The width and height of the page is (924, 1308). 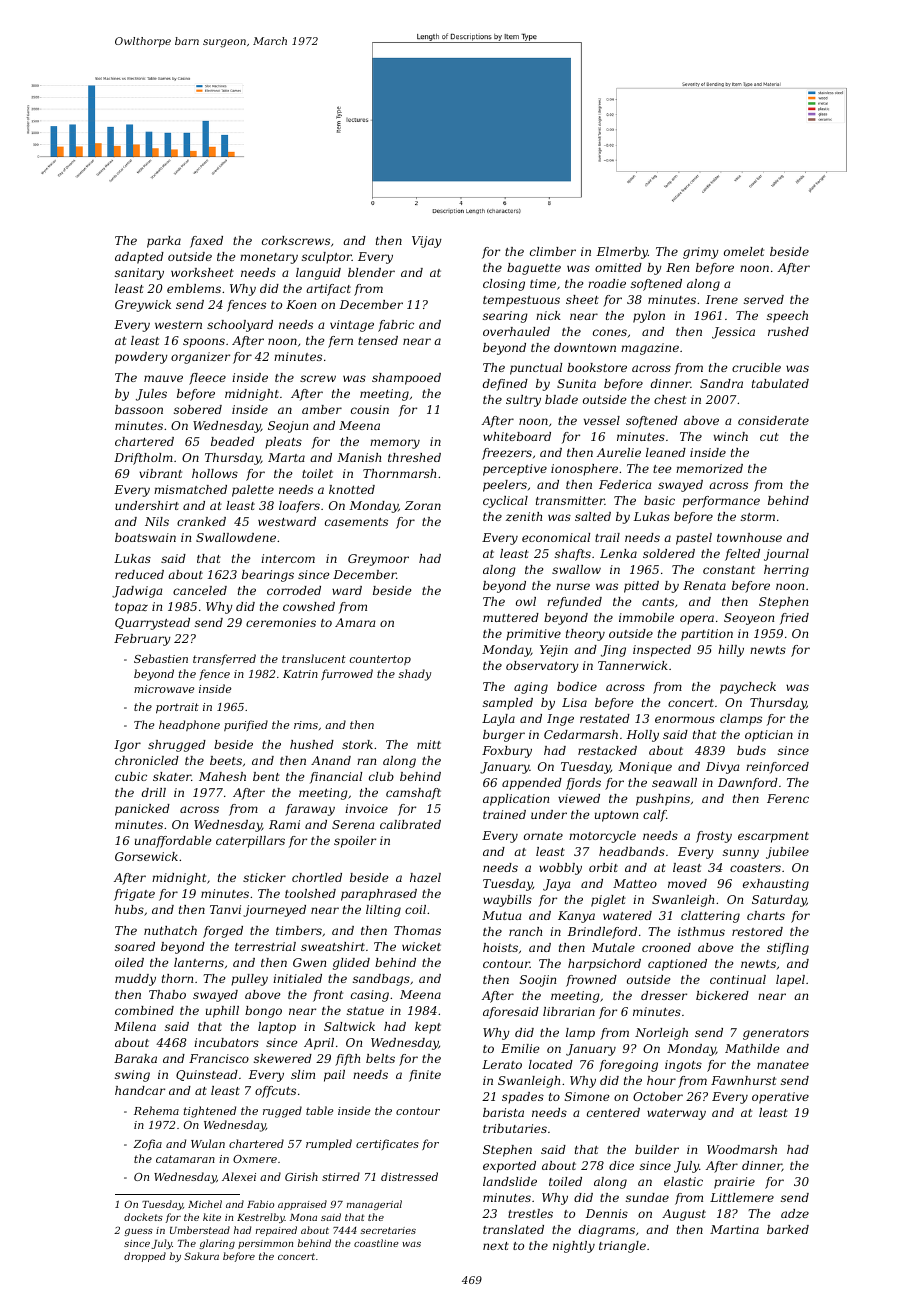 I want to click on distressed, so click(x=409, y=1176).
